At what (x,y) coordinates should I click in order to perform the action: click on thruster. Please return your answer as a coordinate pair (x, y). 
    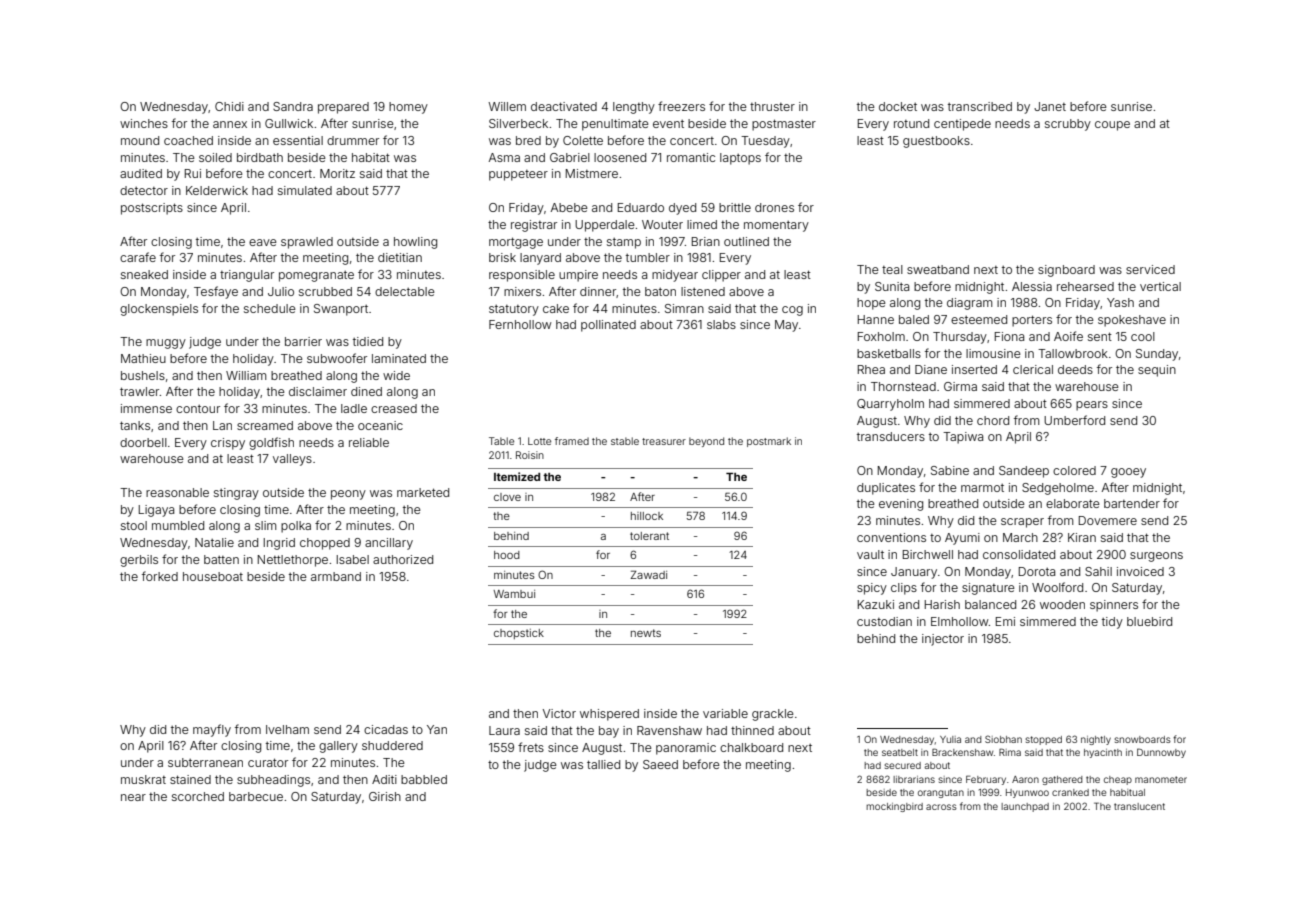
    Looking at the image, I should click on (772, 106).
